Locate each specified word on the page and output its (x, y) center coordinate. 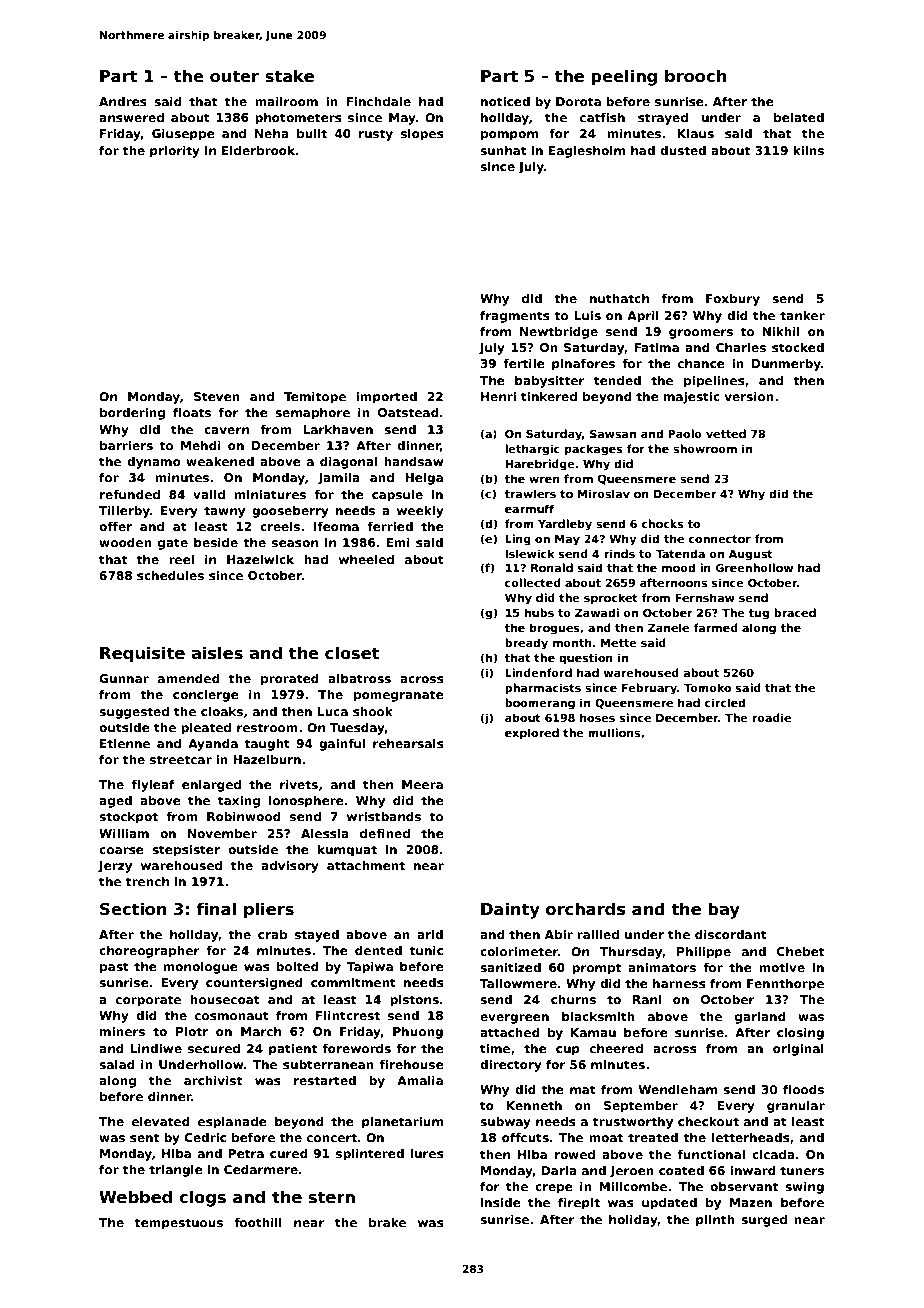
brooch (695, 76)
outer (234, 76)
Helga (424, 479)
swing (804, 1188)
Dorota (578, 101)
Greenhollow (754, 567)
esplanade (232, 1123)
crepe (554, 1189)
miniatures (270, 494)
